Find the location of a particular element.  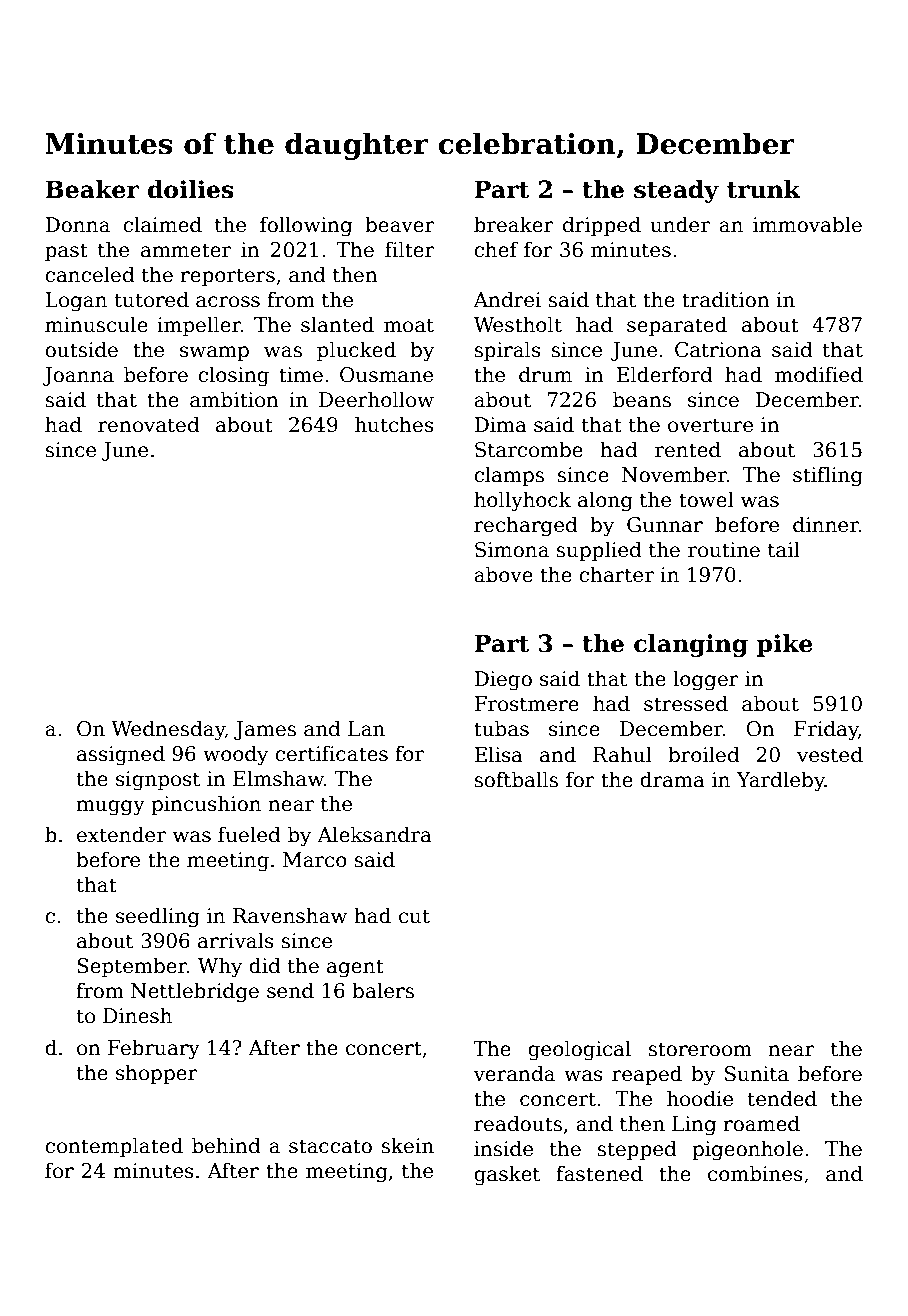

Wednesday is located at coordinates (168, 730).
